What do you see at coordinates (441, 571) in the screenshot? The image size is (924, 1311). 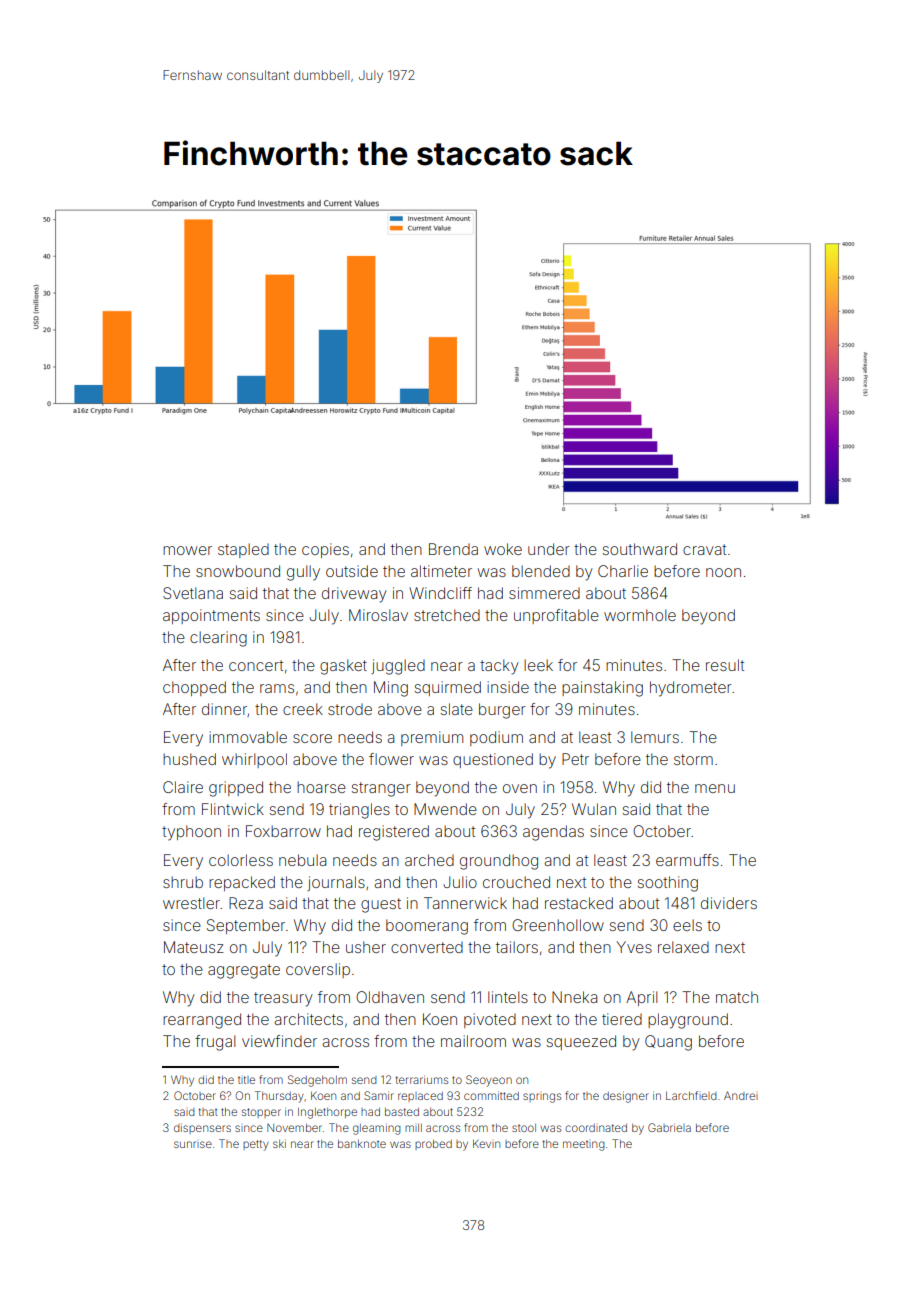 I see `altimeter` at bounding box center [441, 571].
